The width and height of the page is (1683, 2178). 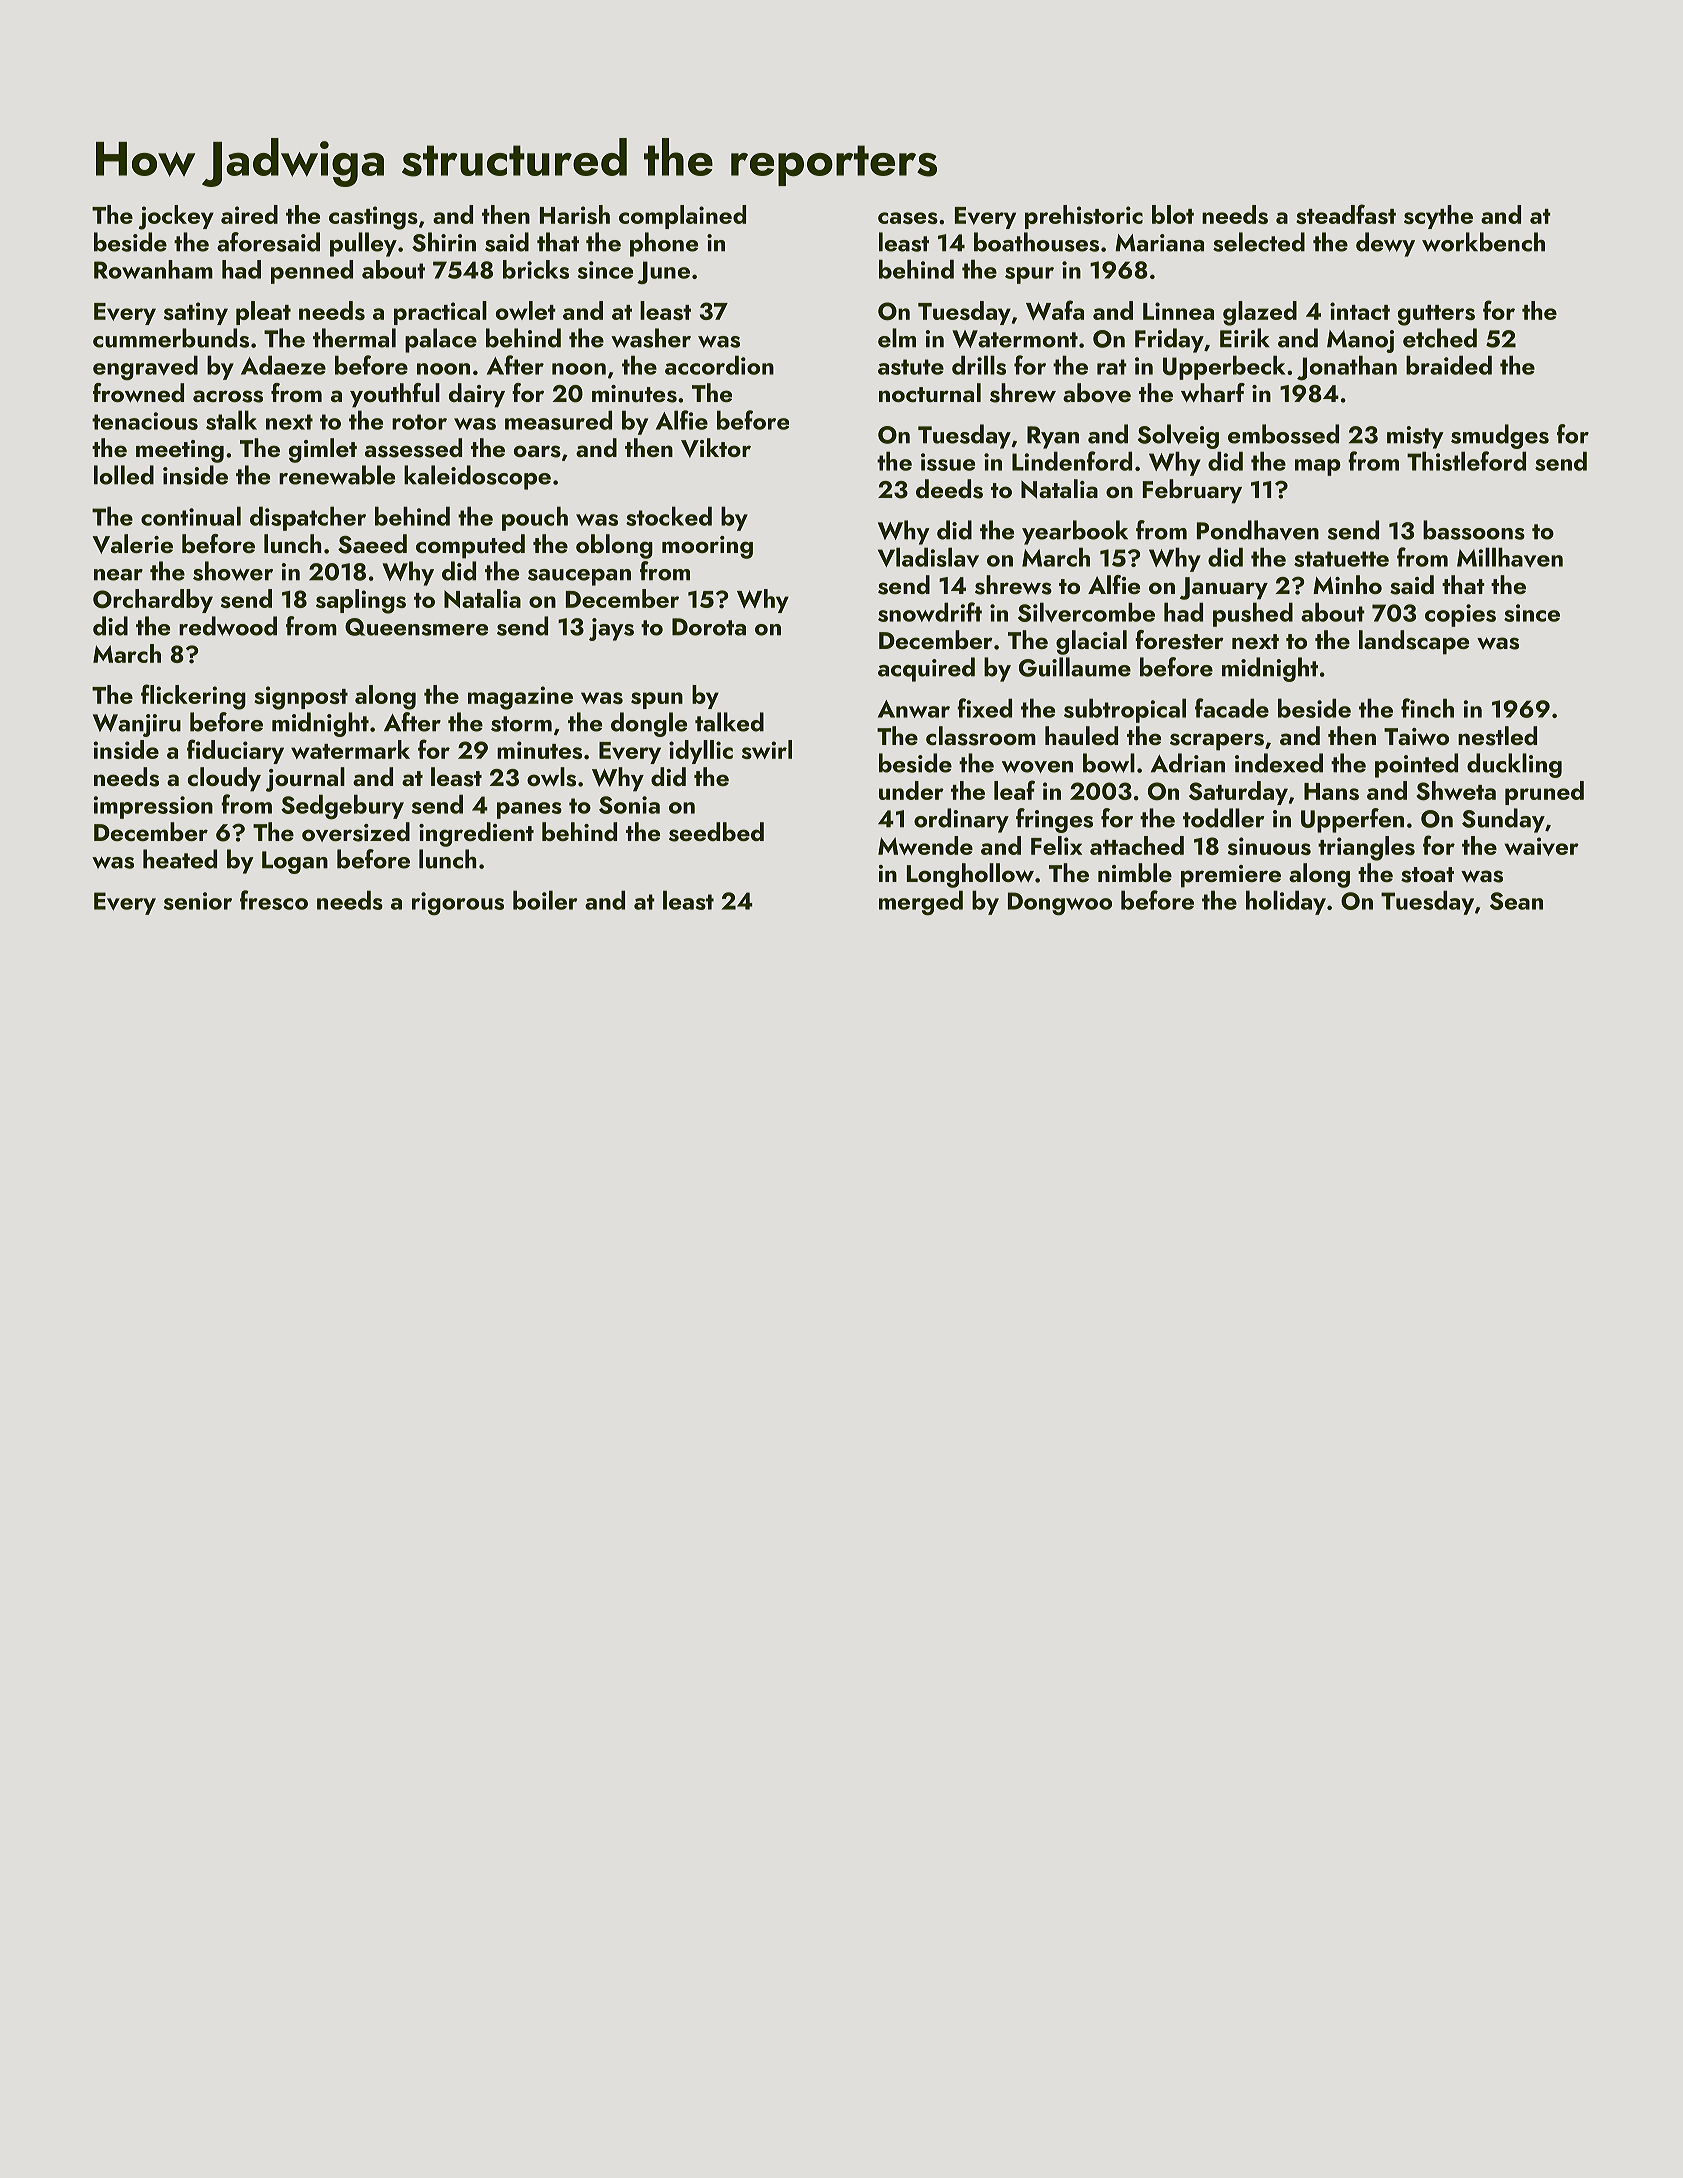 I want to click on Pondhaven, so click(x=1258, y=530).
